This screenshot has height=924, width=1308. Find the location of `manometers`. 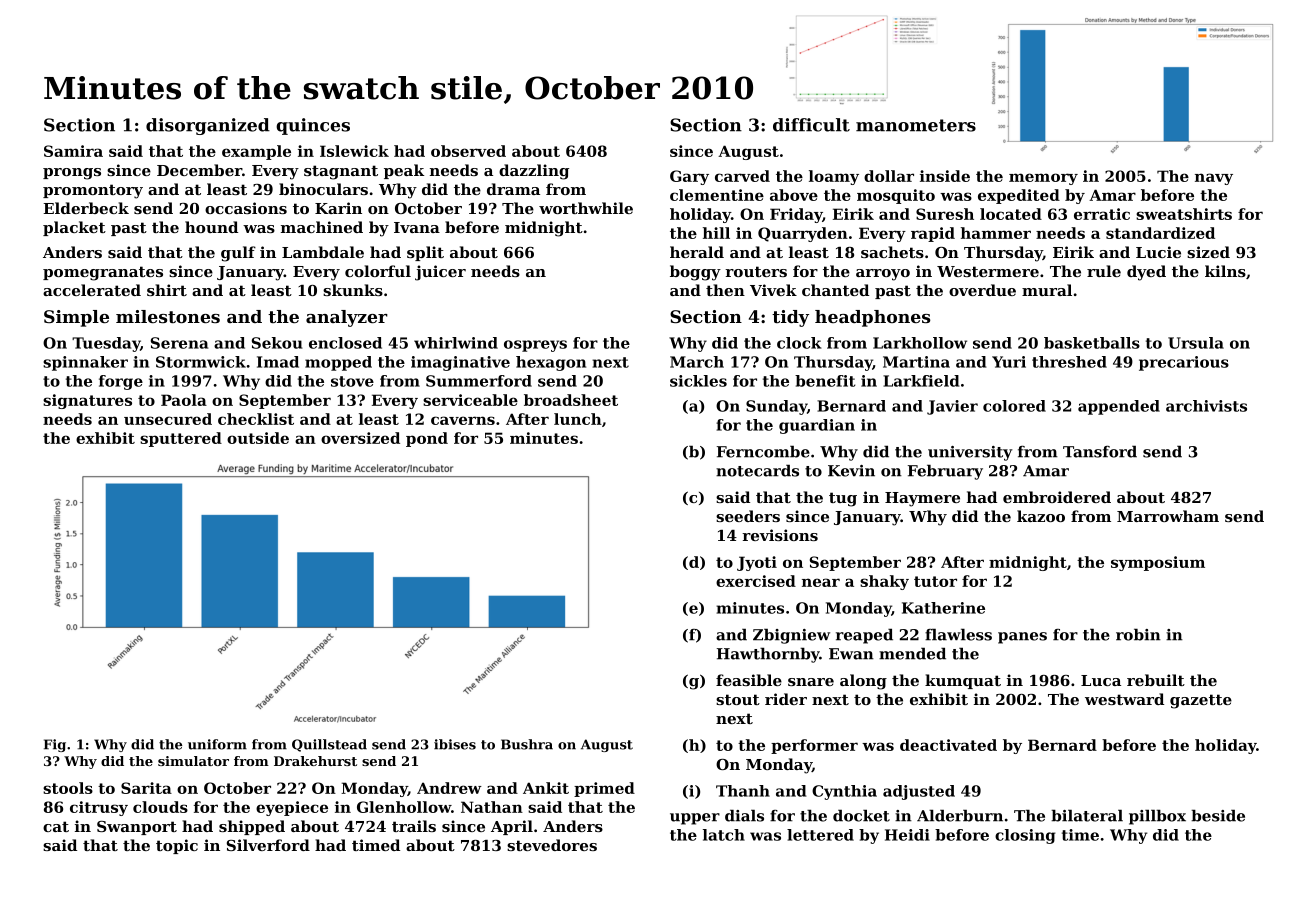

manometers is located at coordinates (916, 125).
